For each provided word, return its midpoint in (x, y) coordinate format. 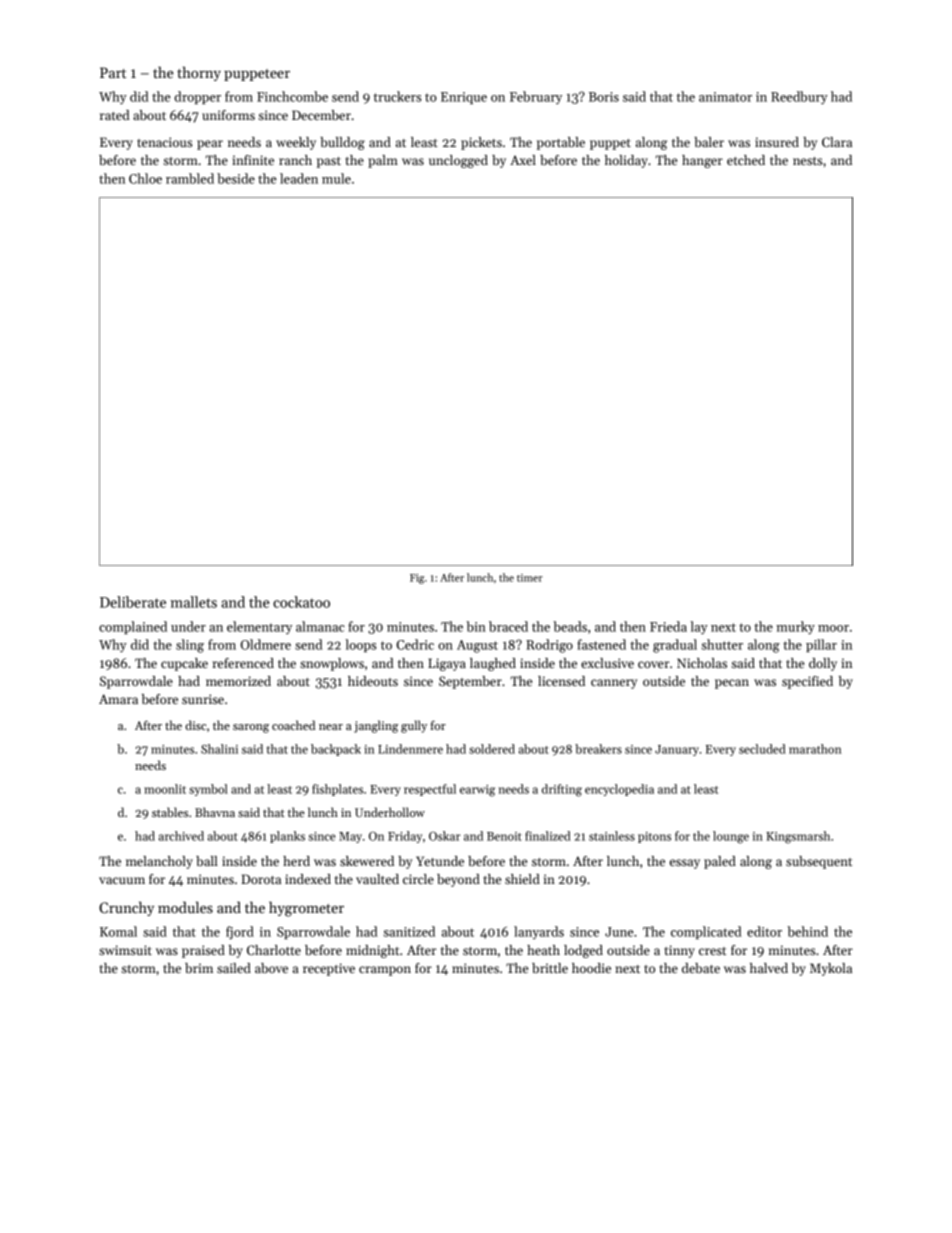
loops (360, 645)
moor (833, 628)
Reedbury (799, 98)
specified (807, 682)
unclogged (458, 161)
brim (199, 968)
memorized (238, 681)
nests (807, 161)
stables (170, 812)
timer (530, 578)
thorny (199, 73)
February (536, 97)
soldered (492, 749)
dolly (823, 664)
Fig (417, 579)
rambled (190, 178)
